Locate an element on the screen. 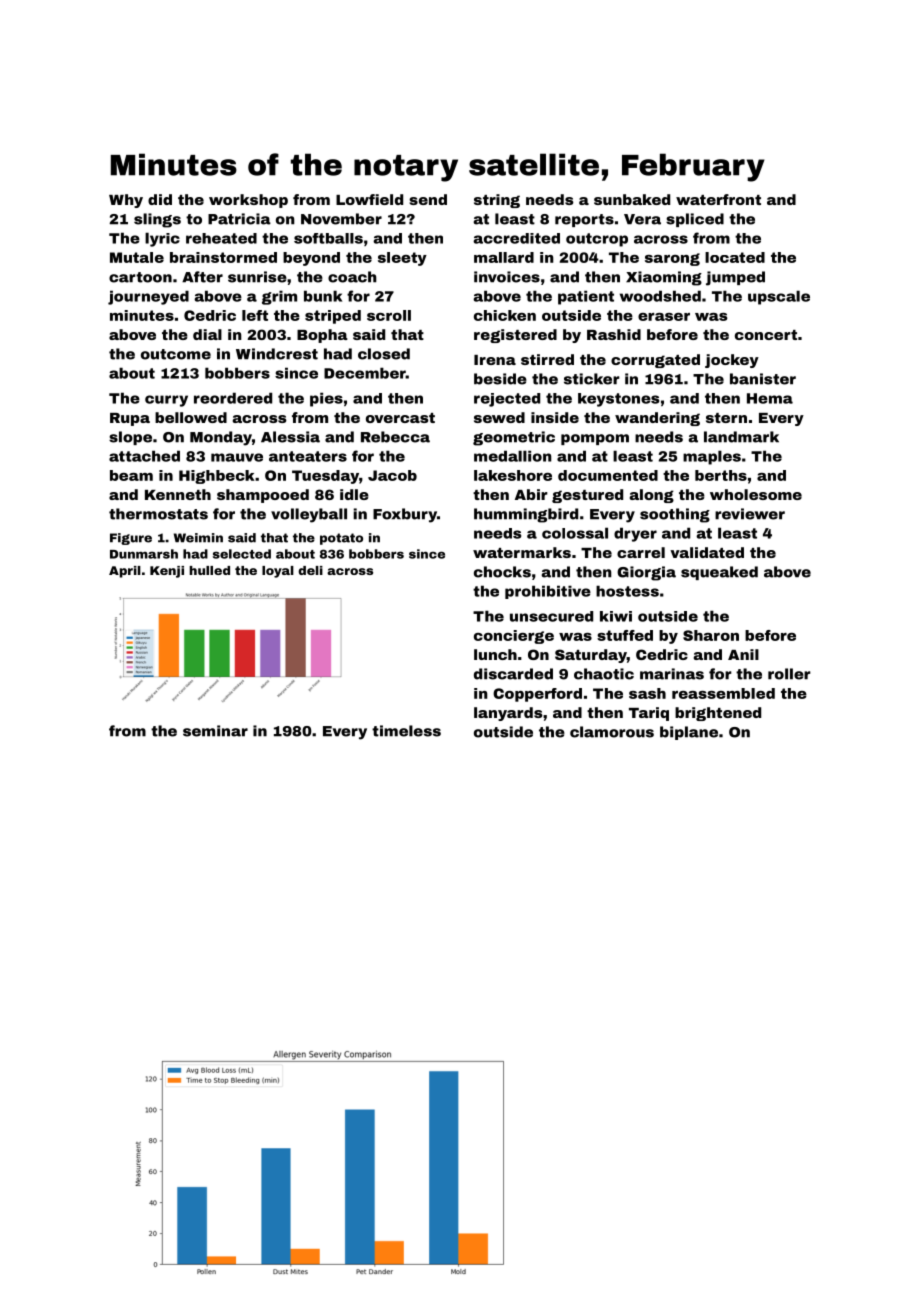 Image resolution: width=924 pixels, height=1314 pixels. attached is located at coordinates (144, 456).
